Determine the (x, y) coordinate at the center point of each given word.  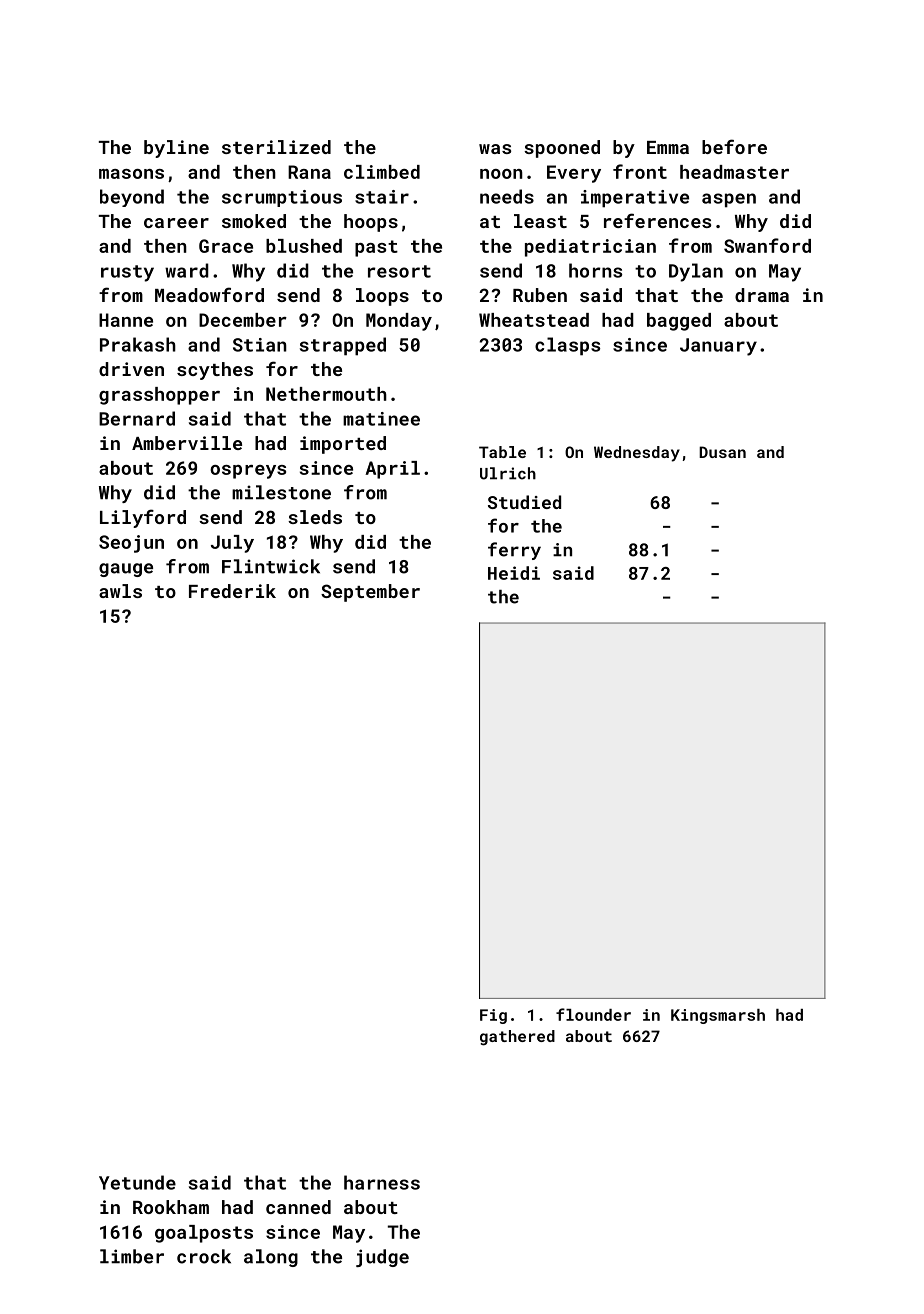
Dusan (722, 452)
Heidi (514, 573)
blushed (304, 246)
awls (120, 591)
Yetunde (137, 1182)
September (370, 593)
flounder (593, 1014)
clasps (567, 346)
